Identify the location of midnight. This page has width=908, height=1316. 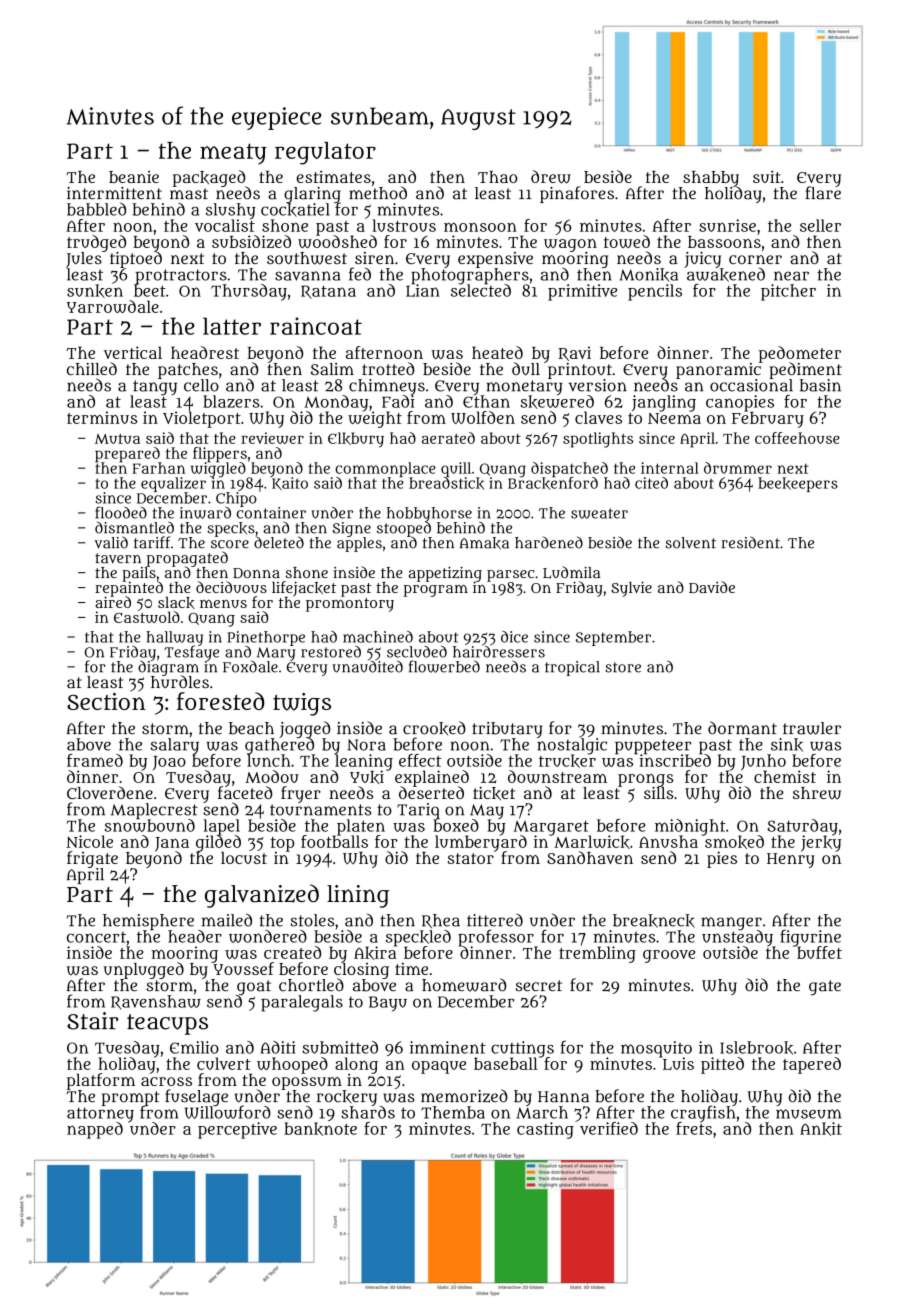
(690, 827).
